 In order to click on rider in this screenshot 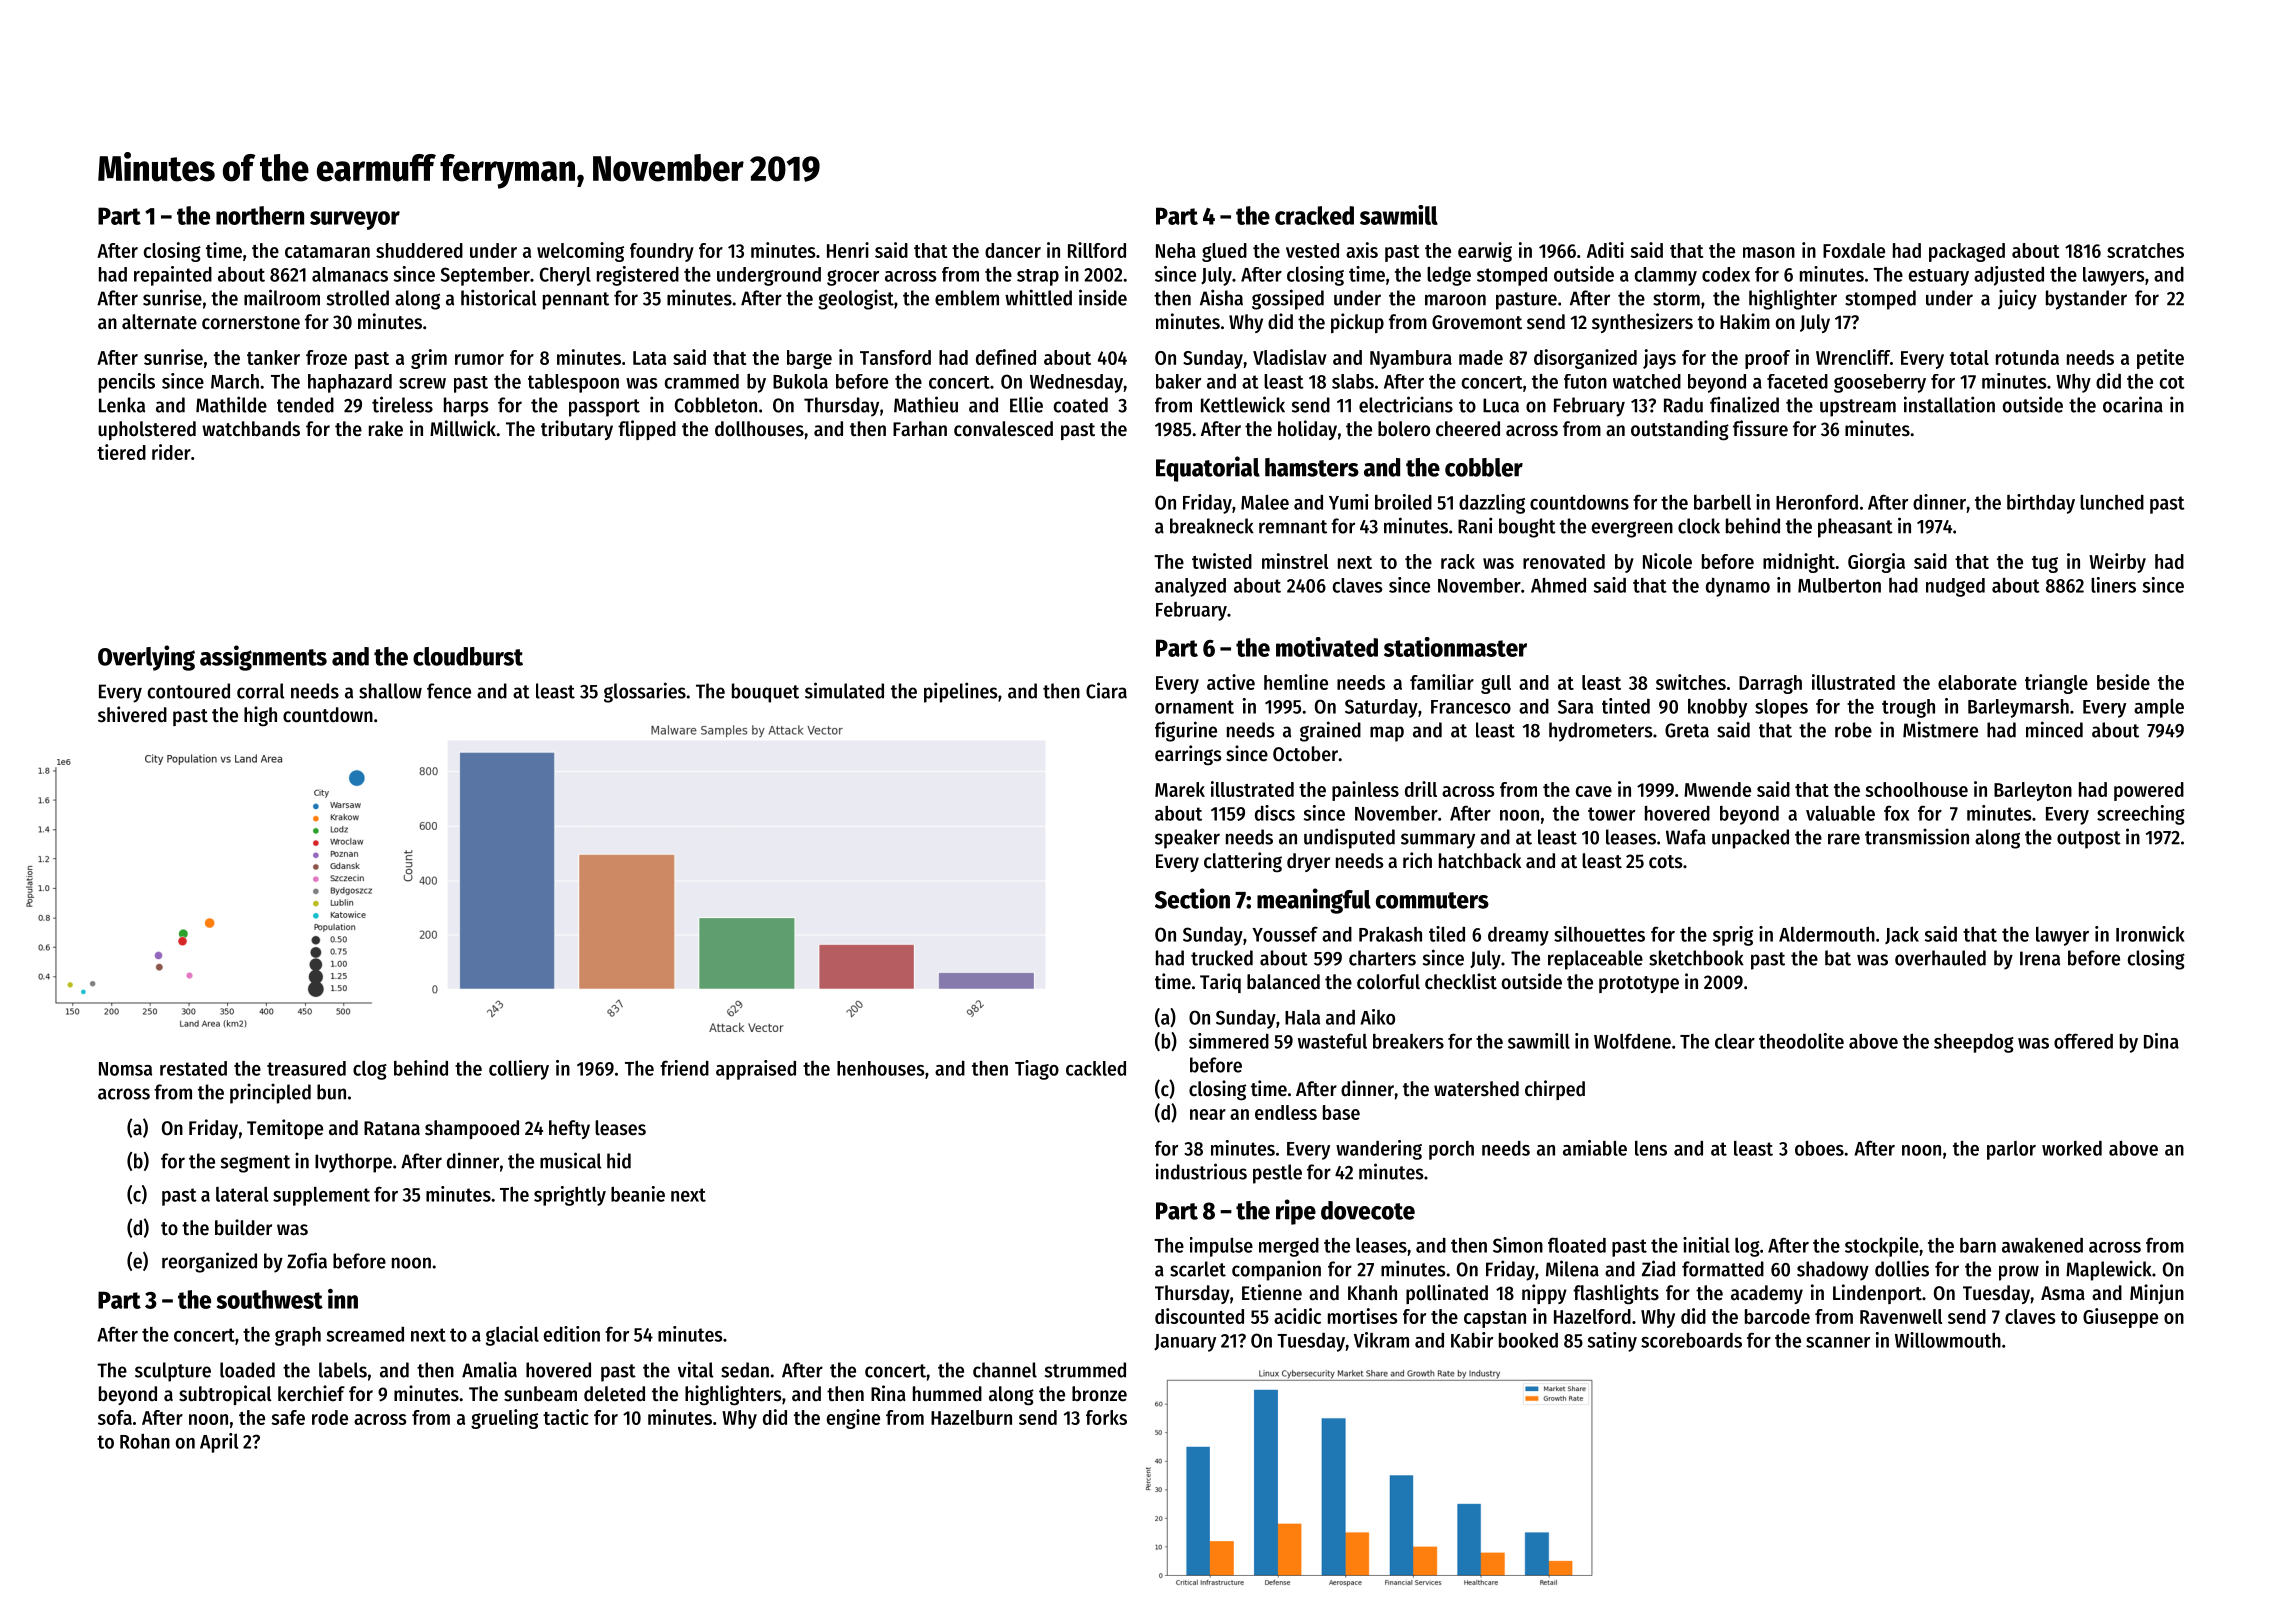, I will do `click(171, 452)`.
